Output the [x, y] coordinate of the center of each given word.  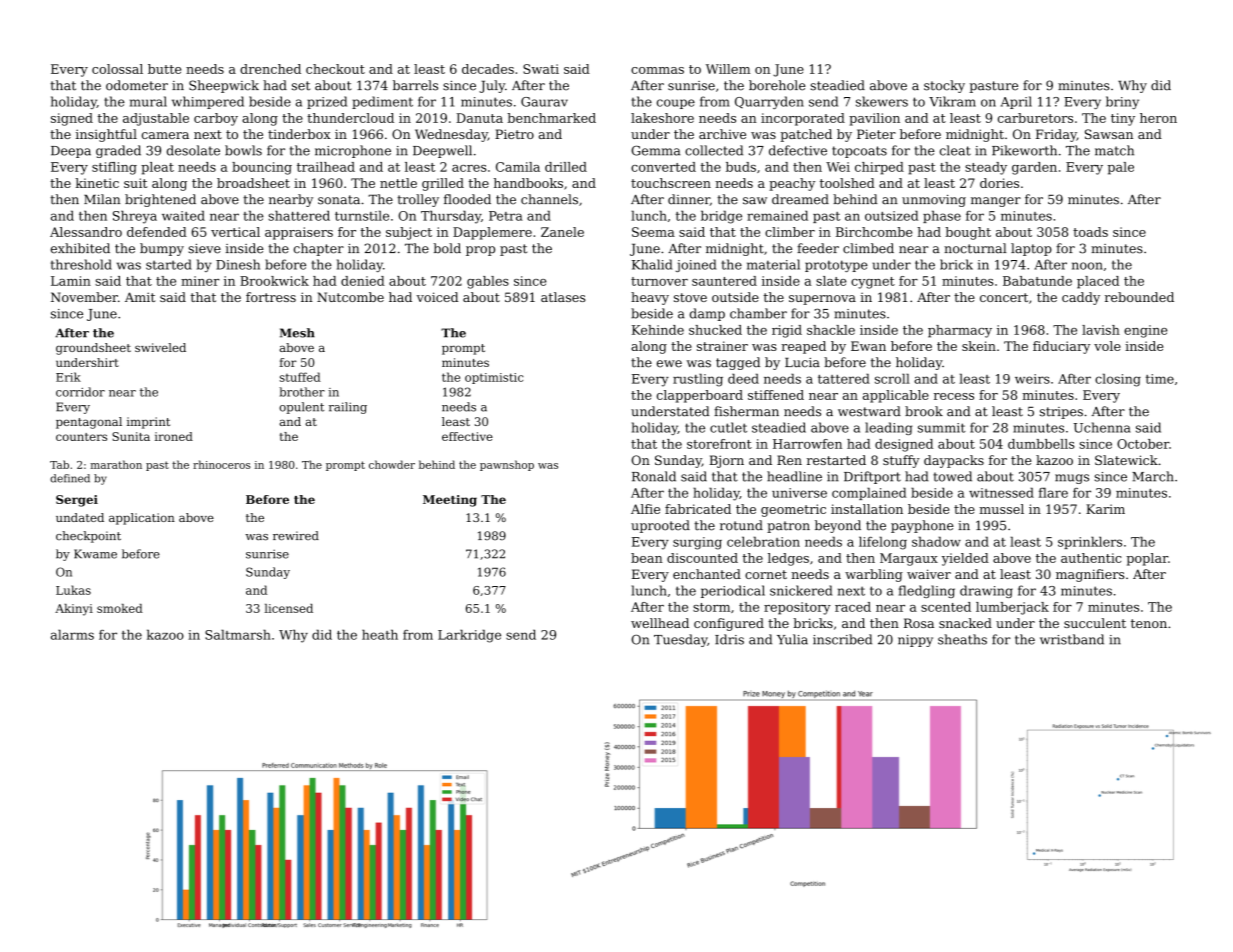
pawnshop [507, 465]
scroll [892, 378]
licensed [289, 608]
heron [1158, 118]
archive [722, 134]
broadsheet [253, 183]
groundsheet [93, 349]
